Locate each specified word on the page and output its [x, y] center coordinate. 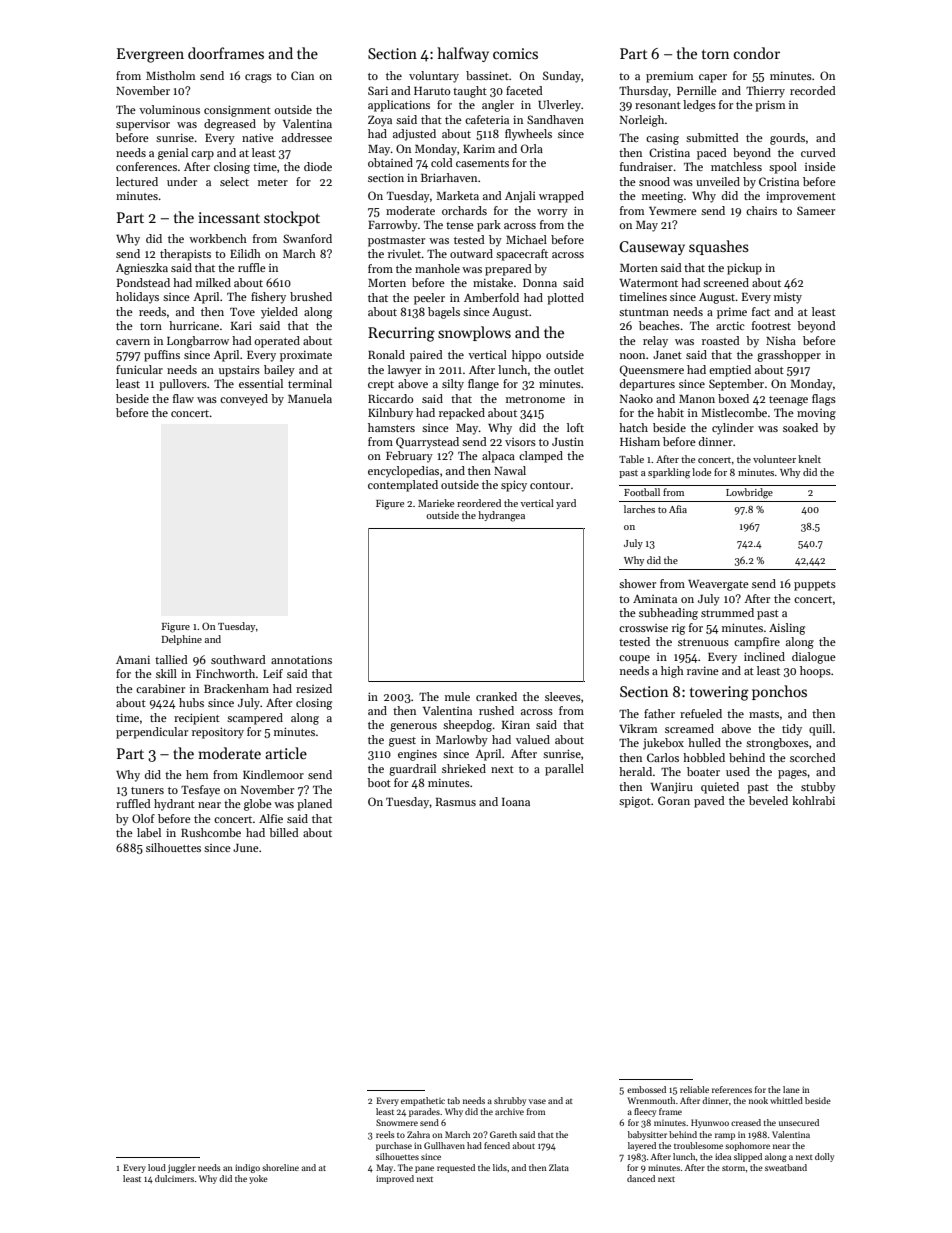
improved [395, 1179]
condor [757, 53]
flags [824, 400]
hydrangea [501, 516]
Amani [133, 660]
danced [641, 1178]
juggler [182, 1168]
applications [399, 106]
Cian [302, 75]
